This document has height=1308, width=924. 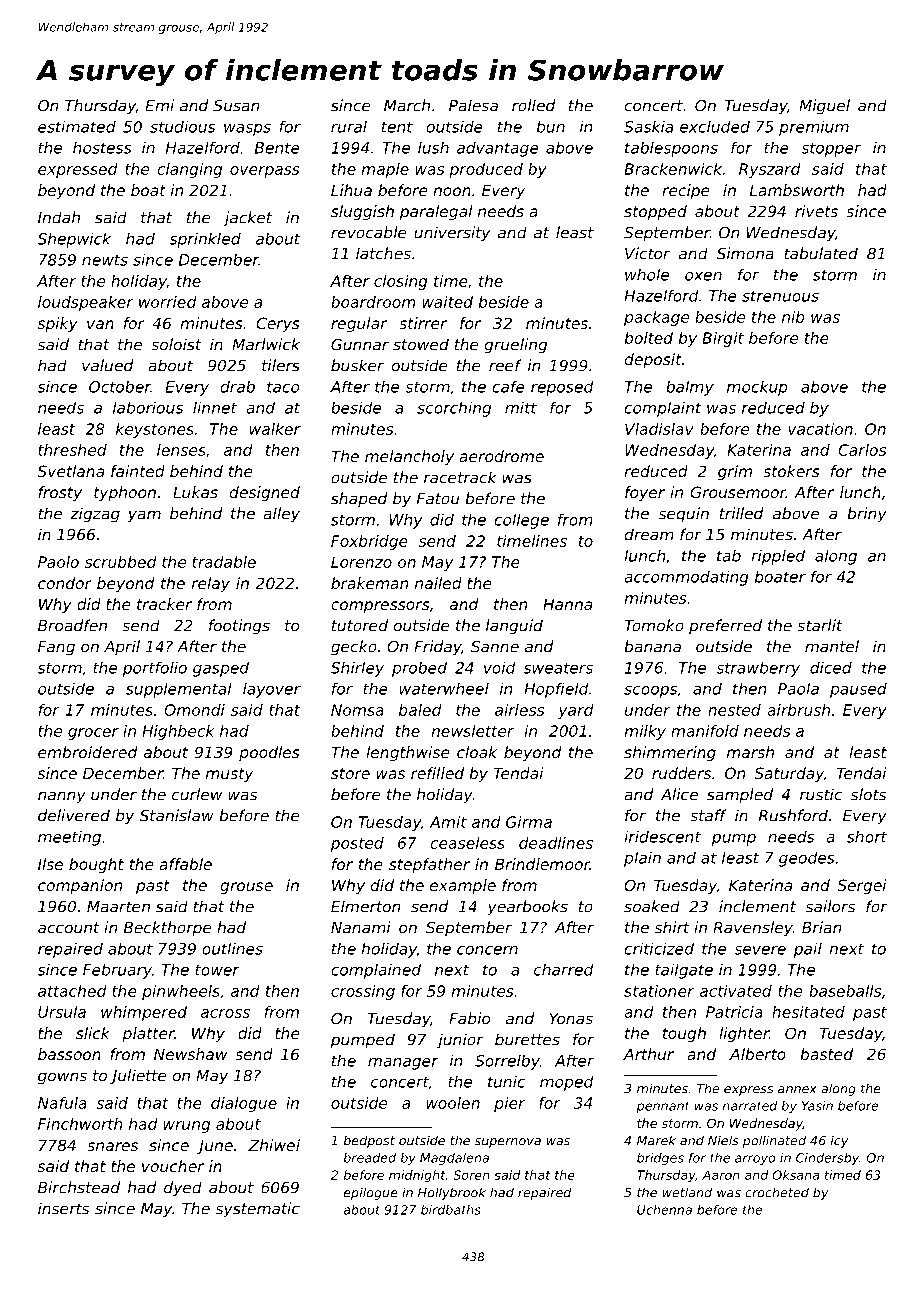 What do you see at coordinates (183, 1189) in the document?
I see `dyed` at bounding box center [183, 1189].
